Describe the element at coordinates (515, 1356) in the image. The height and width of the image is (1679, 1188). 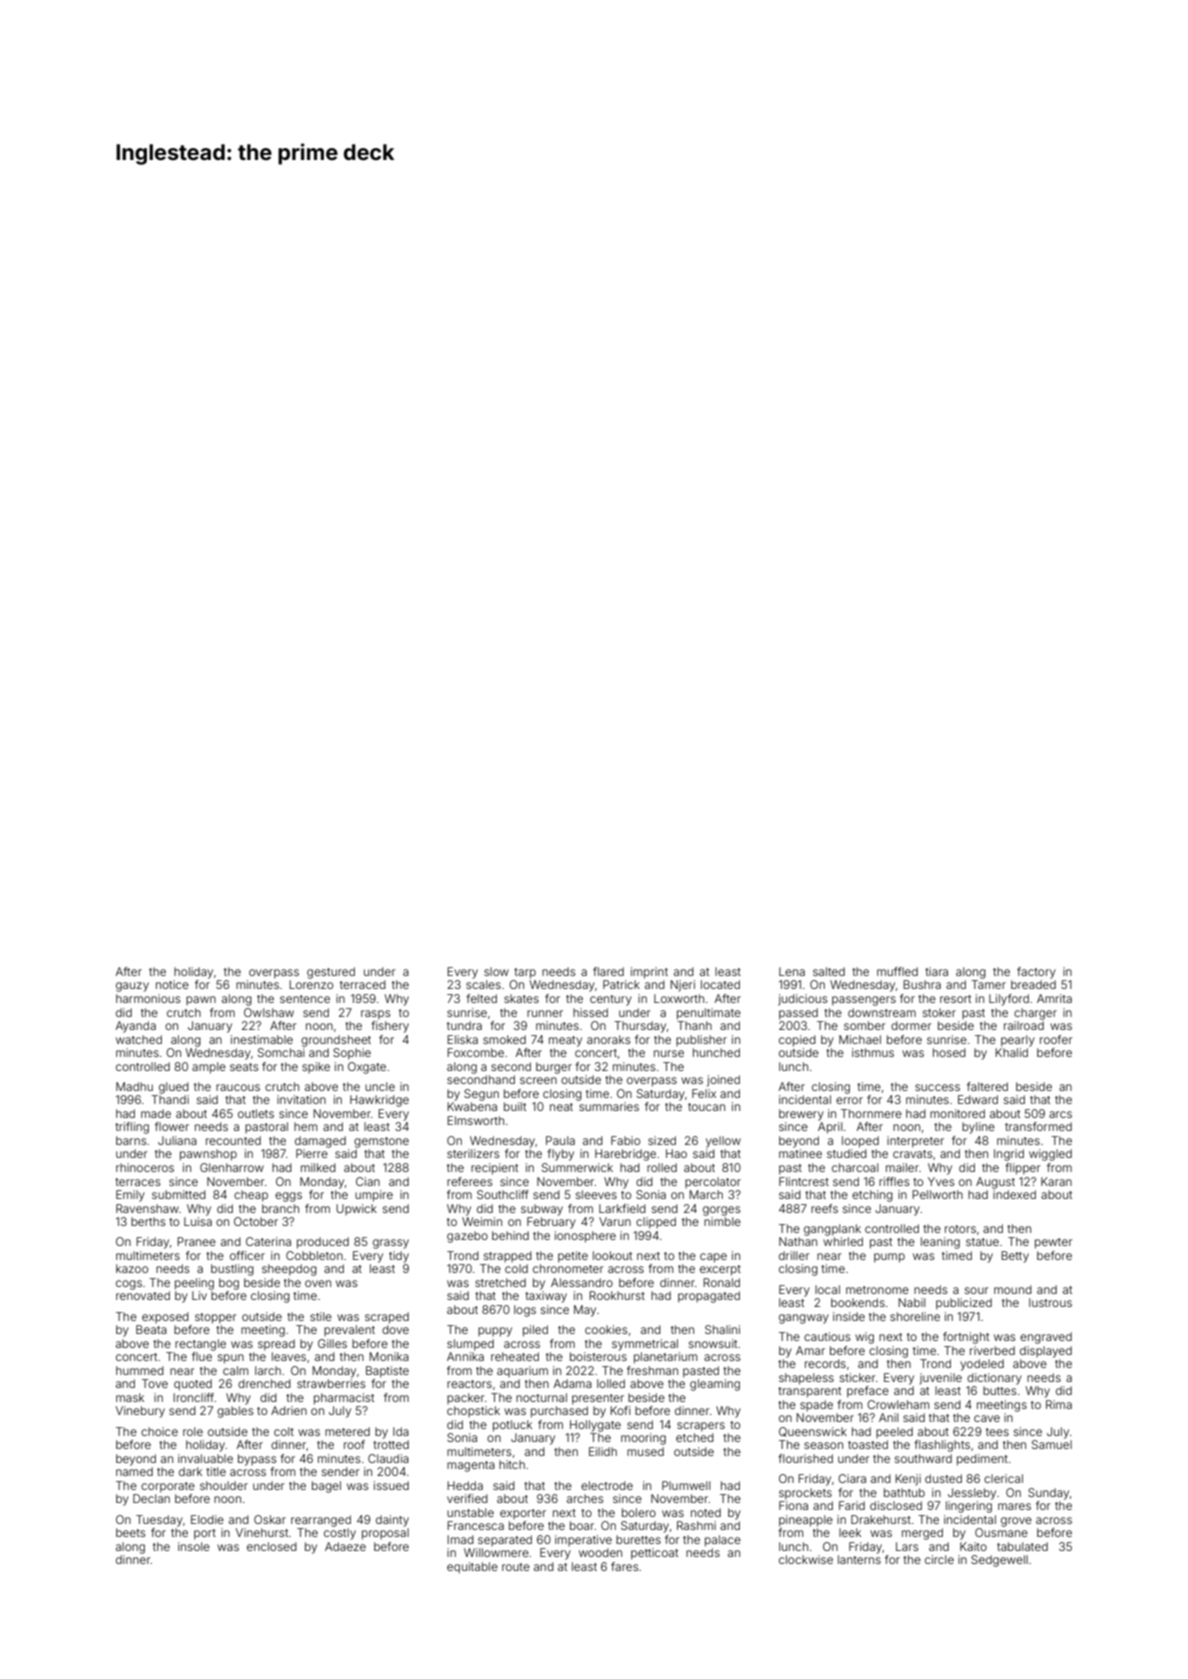
I see `reheated` at that location.
